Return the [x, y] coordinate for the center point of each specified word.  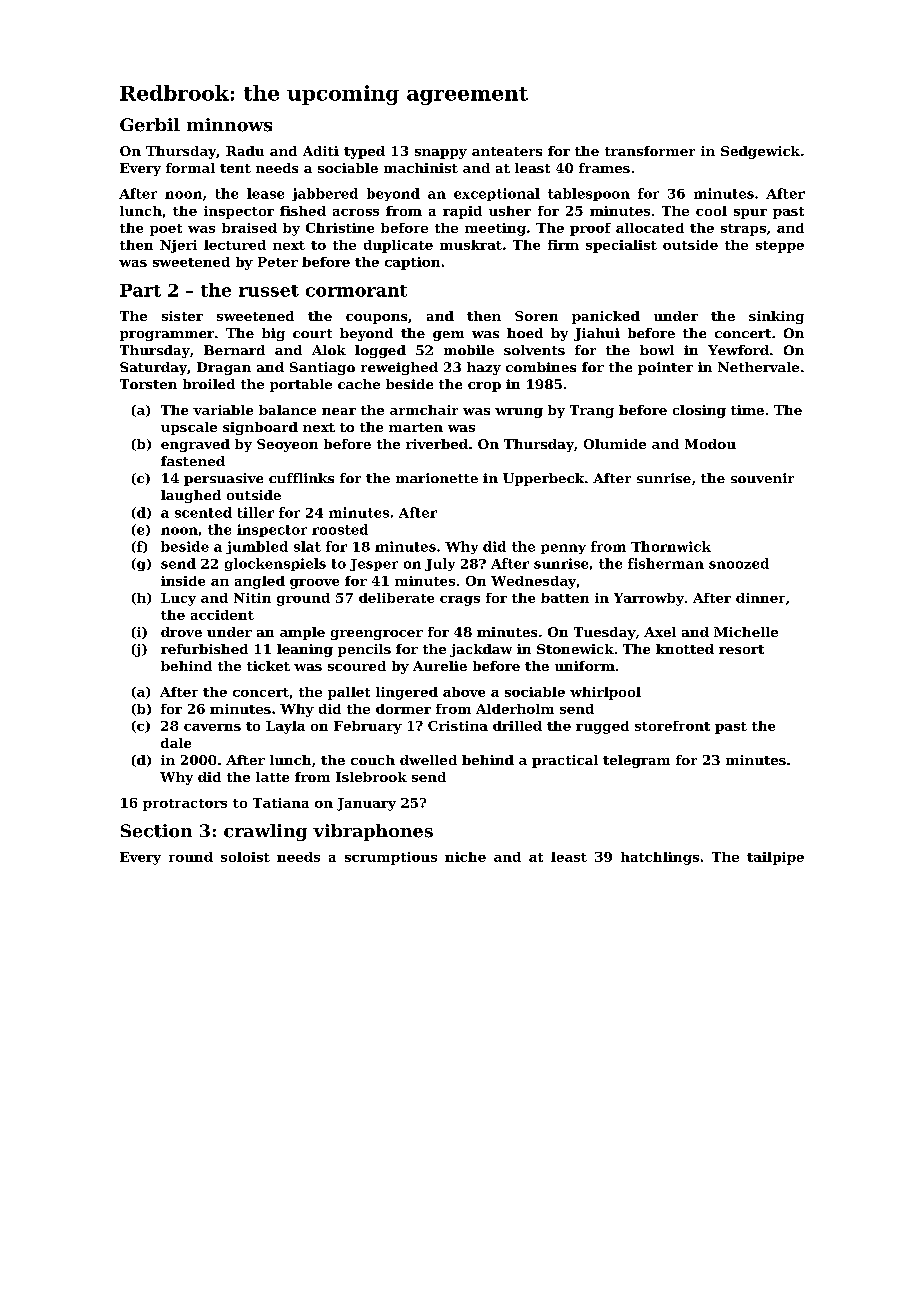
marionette [437, 478]
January [366, 804]
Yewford [738, 350]
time [747, 410]
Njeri [178, 246]
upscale [189, 428]
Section [156, 831]
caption [412, 263]
